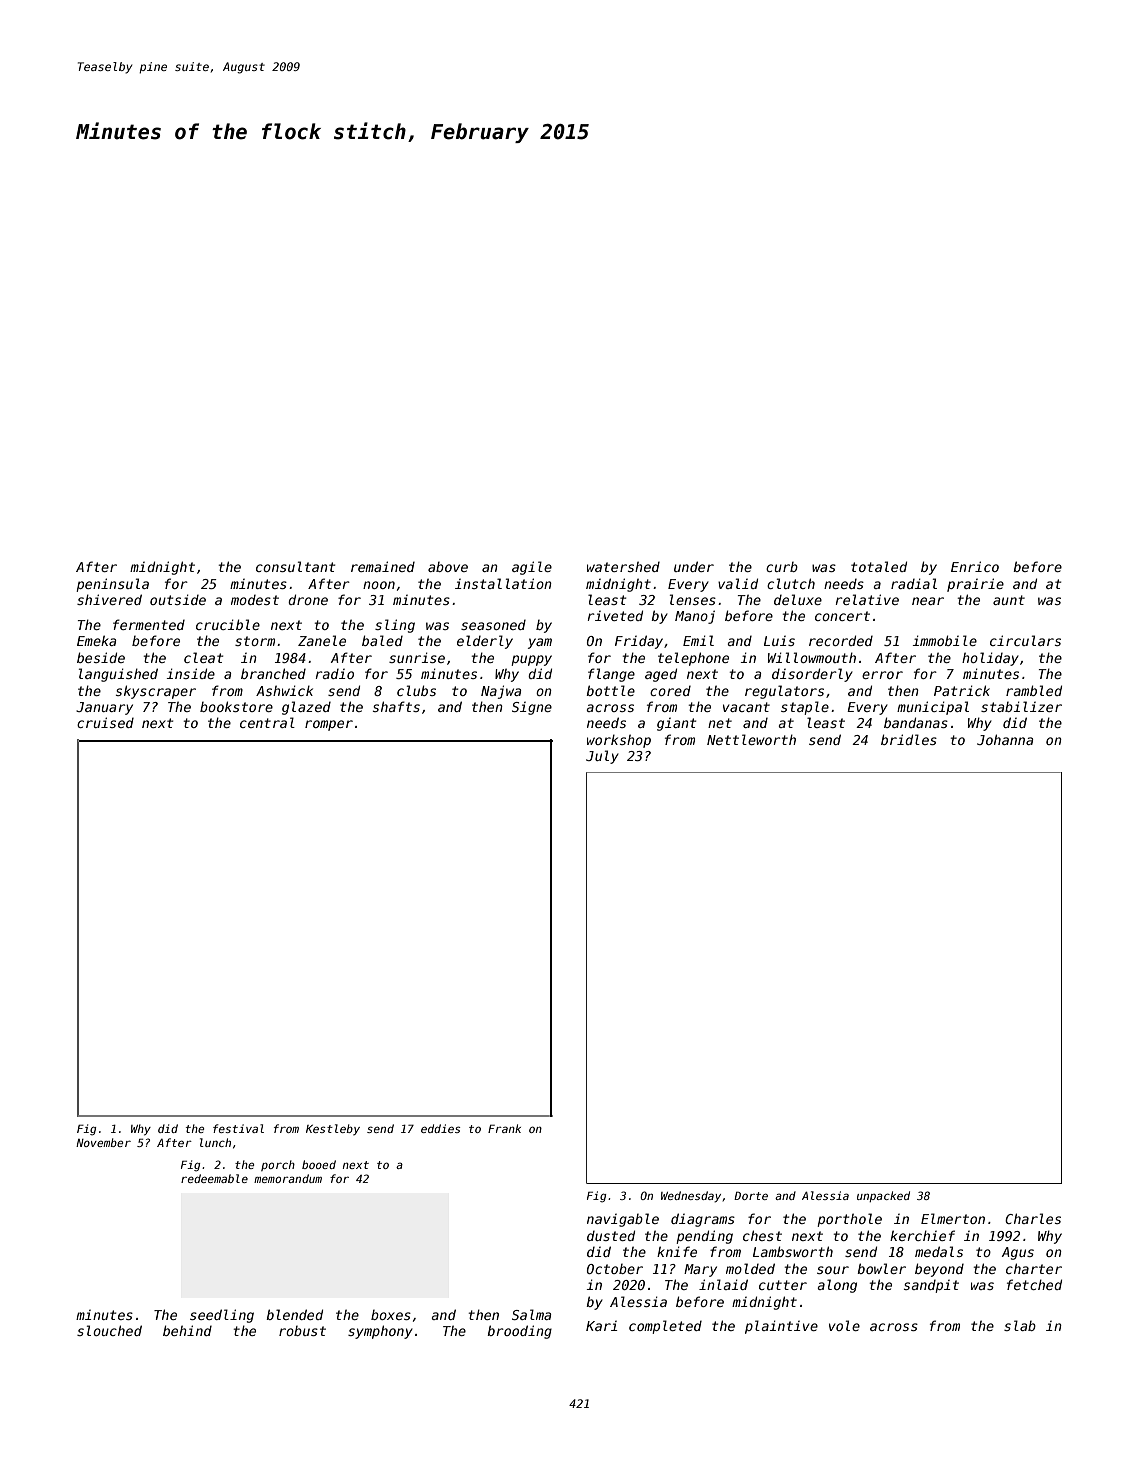 The image size is (1139, 1474). Describe the element at coordinates (187, 1330) in the screenshot. I see `behind` at that location.
